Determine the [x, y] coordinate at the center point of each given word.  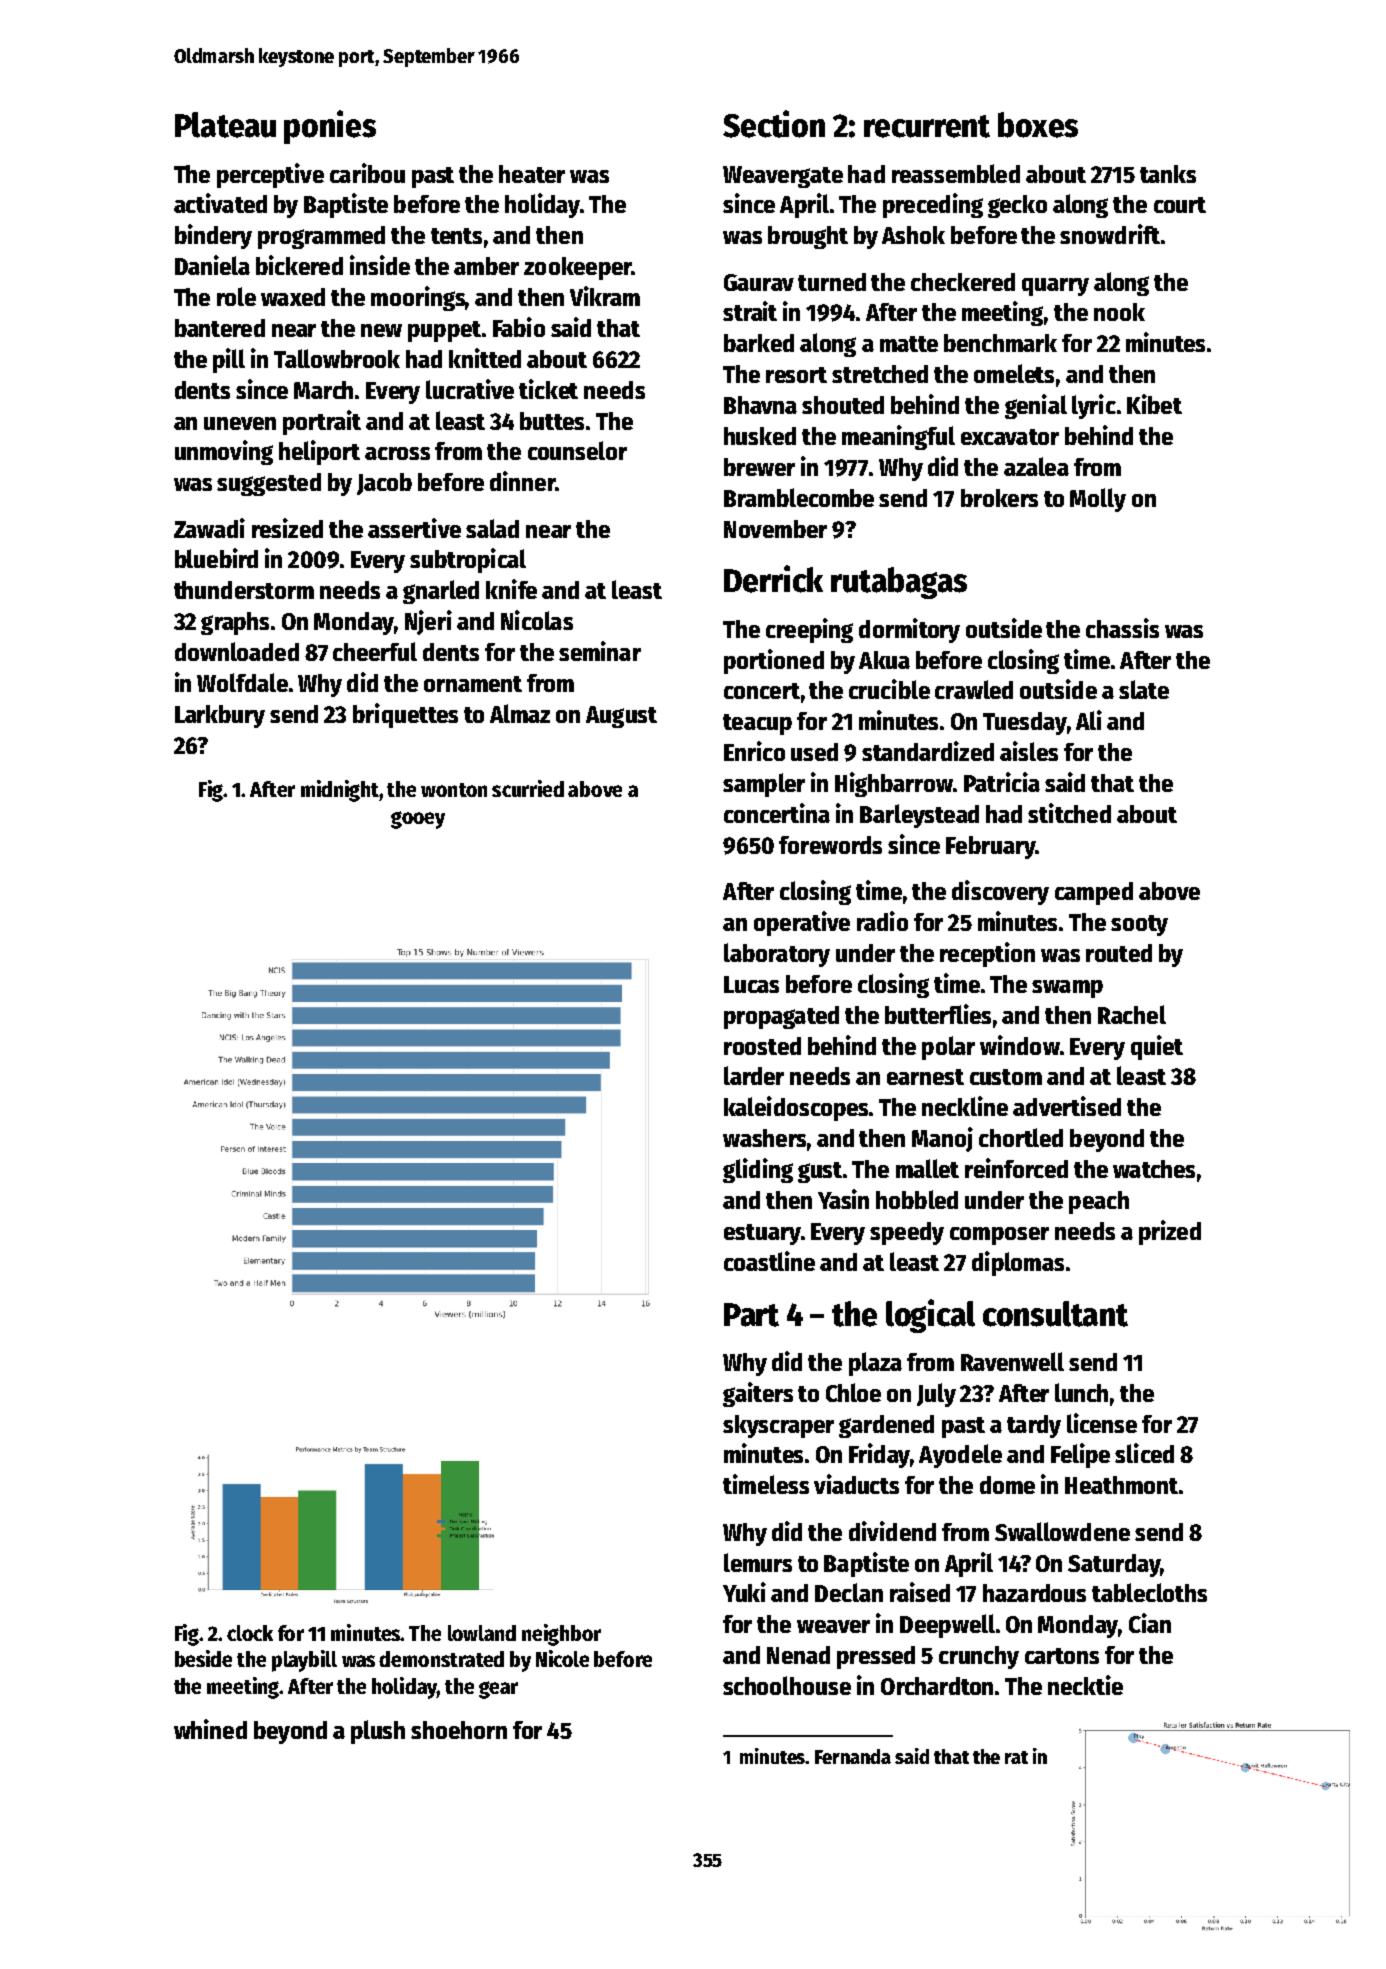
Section [774, 124]
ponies [330, 127]
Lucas [751, 984]
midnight [340, 791]
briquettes [405, 715]
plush [378, 1732]
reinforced [1016, 1168]
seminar [600, 651]
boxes [1038, 125]
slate [1144, 689]
